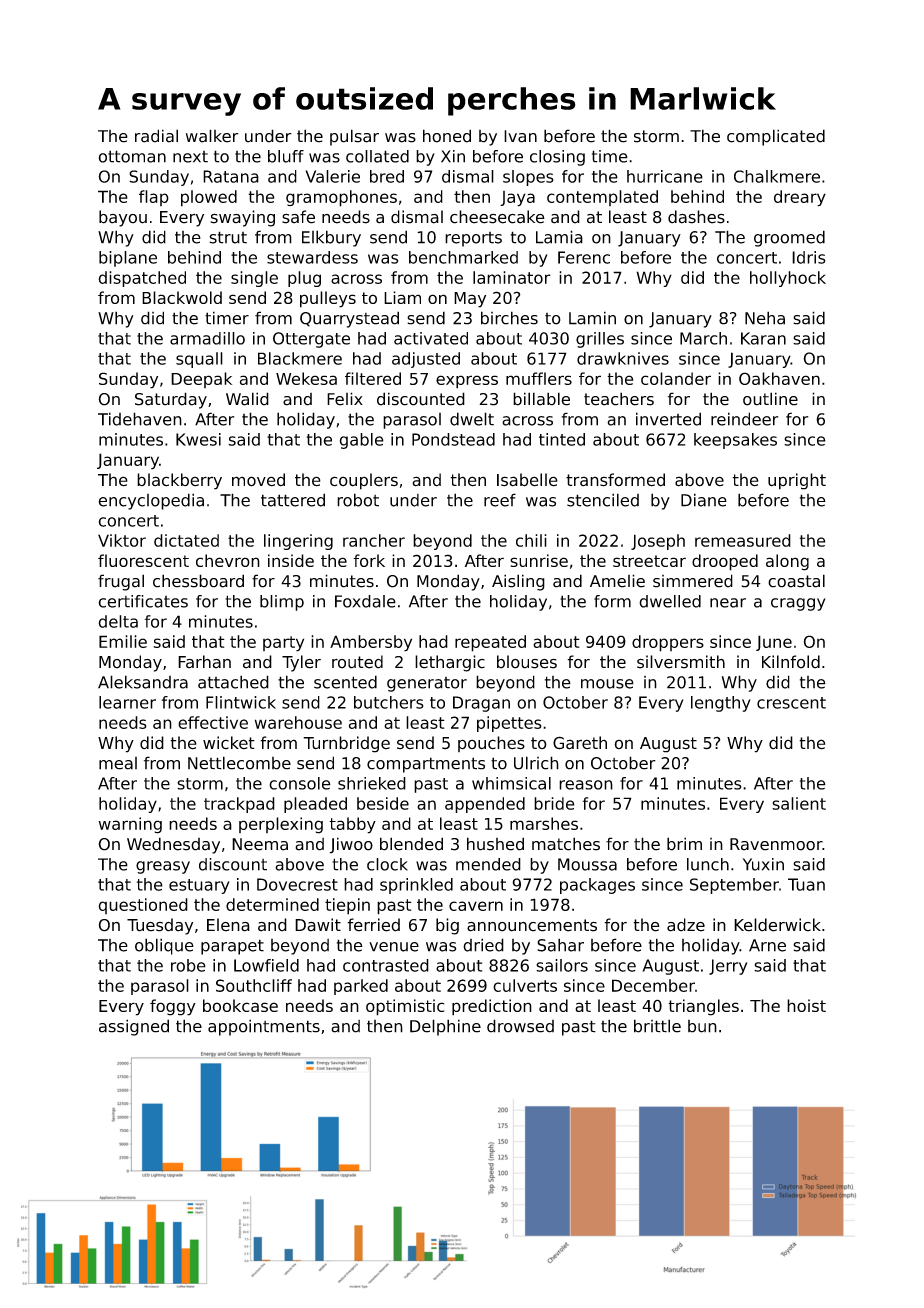  I want to click on complicated, so click(776, 137).
